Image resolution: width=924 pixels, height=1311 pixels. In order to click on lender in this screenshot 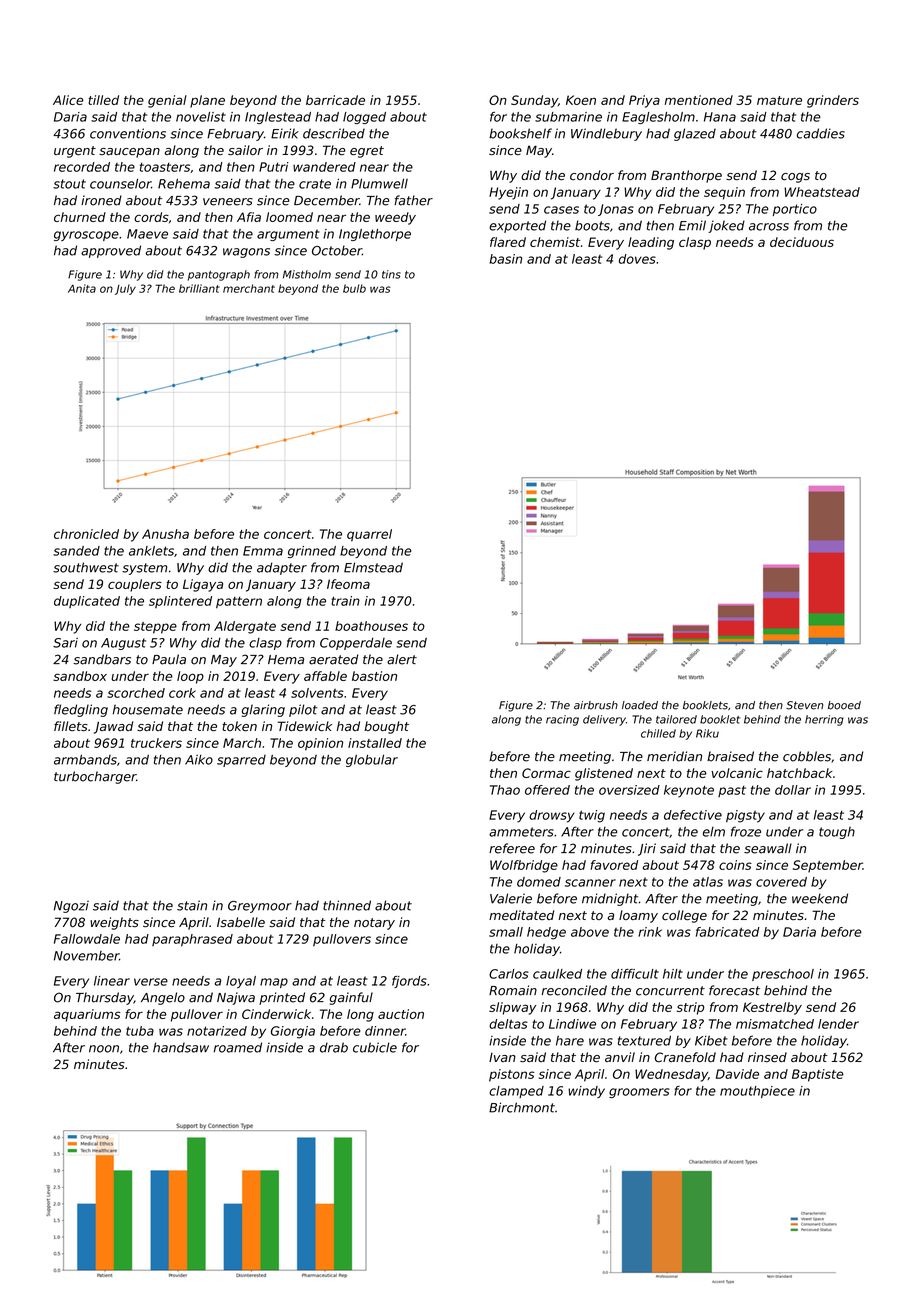, I will do `click(838, 1024)`.
